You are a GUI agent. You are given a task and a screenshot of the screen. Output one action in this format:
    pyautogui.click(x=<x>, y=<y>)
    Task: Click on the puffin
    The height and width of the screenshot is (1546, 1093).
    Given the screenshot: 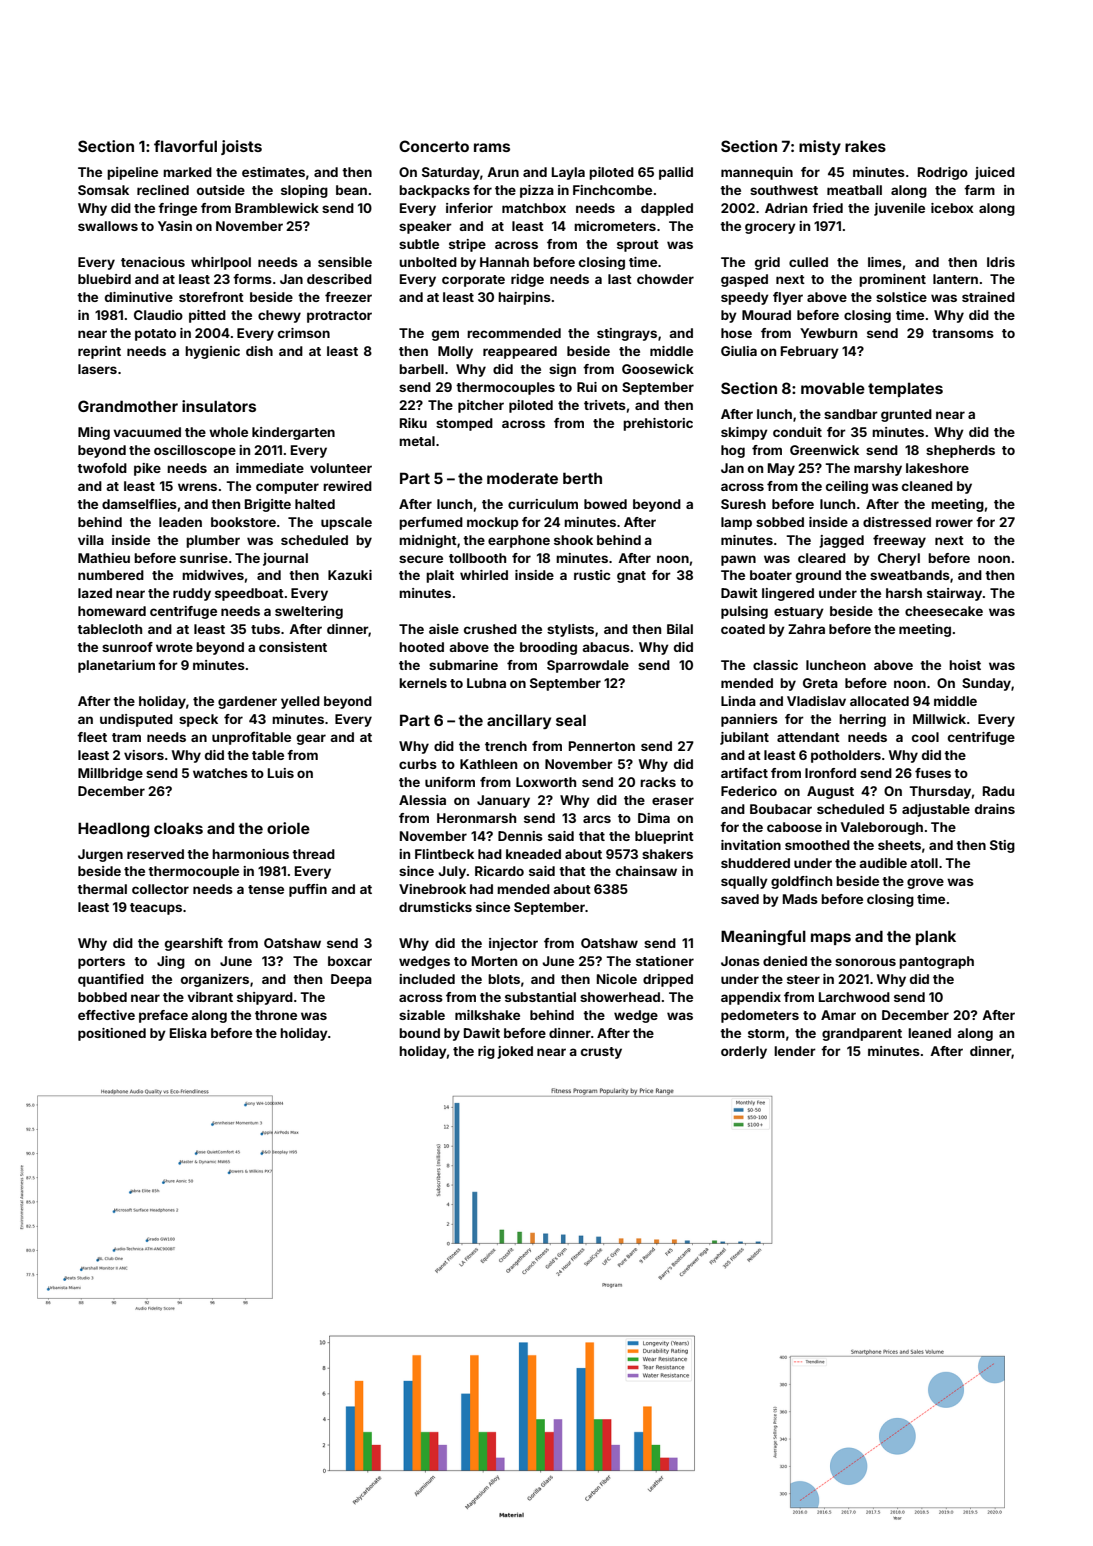 What is the action you would take?
    pyautogui.click(x=308, y=890)
